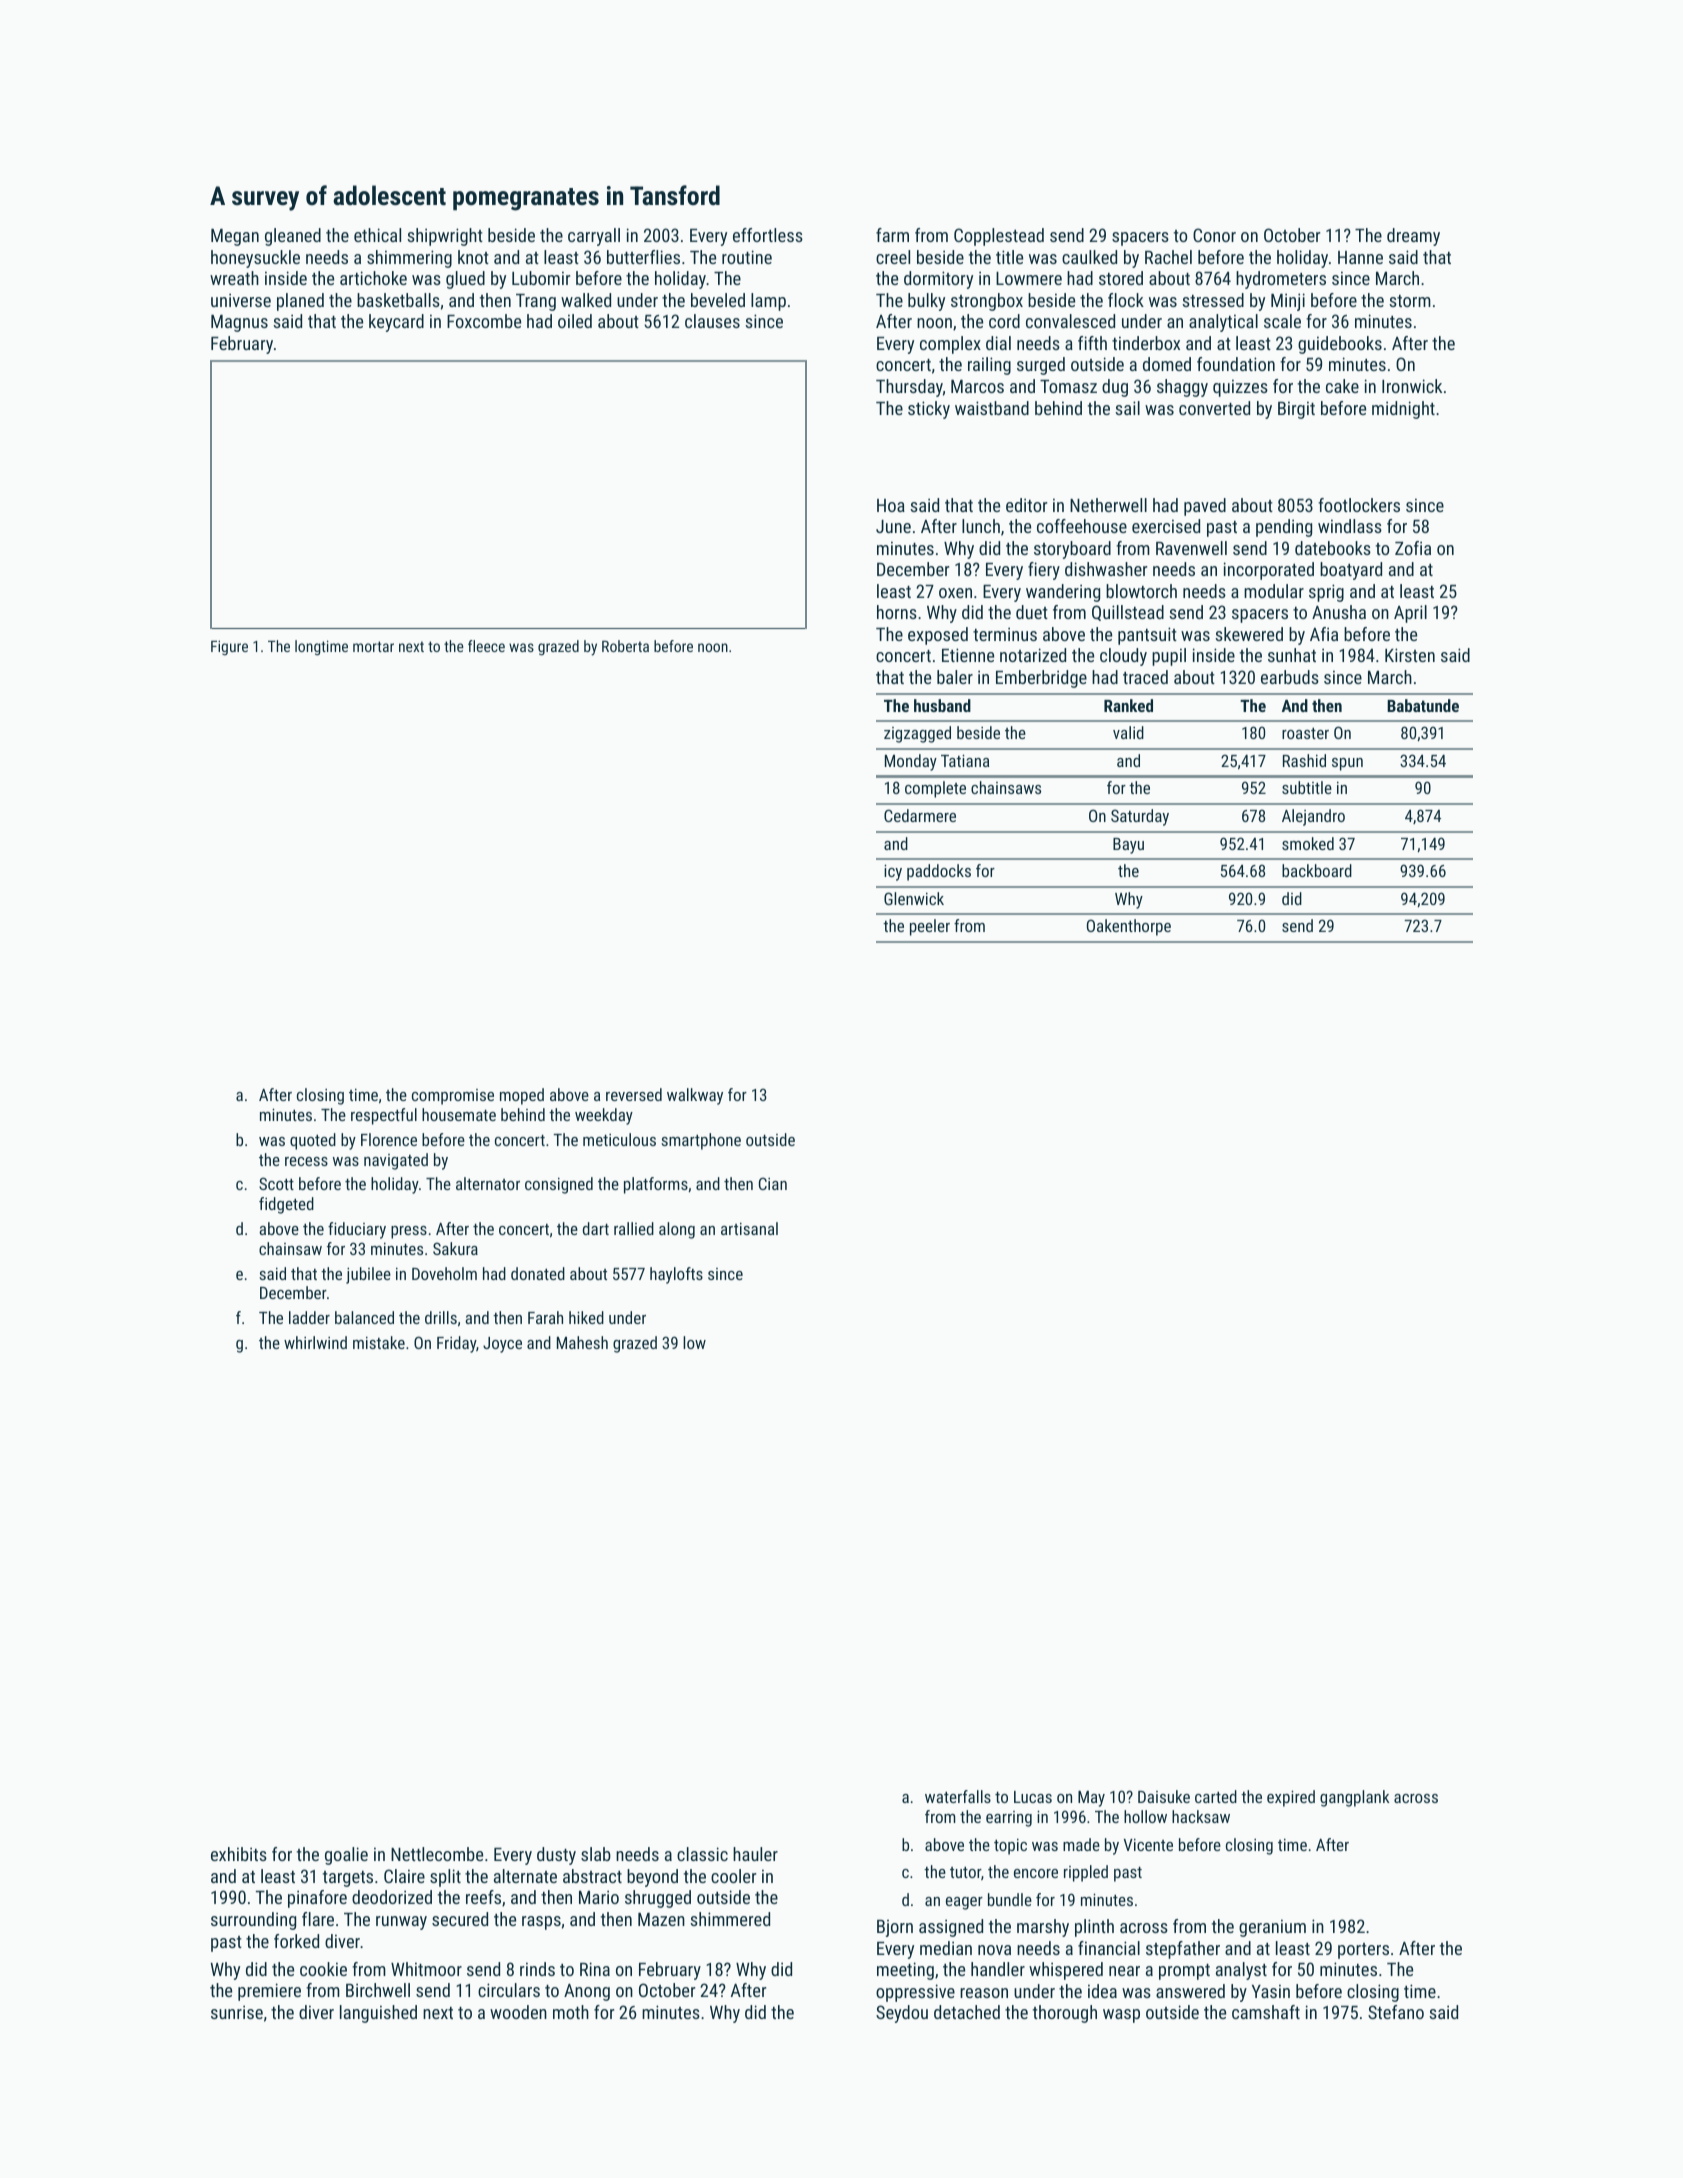 The width and height of the screenshot is (1683, 2178). What do you see at coordinates (749, 1228) in the screenshot?
I see `artisanal` at bounding box center [749, 1228].
